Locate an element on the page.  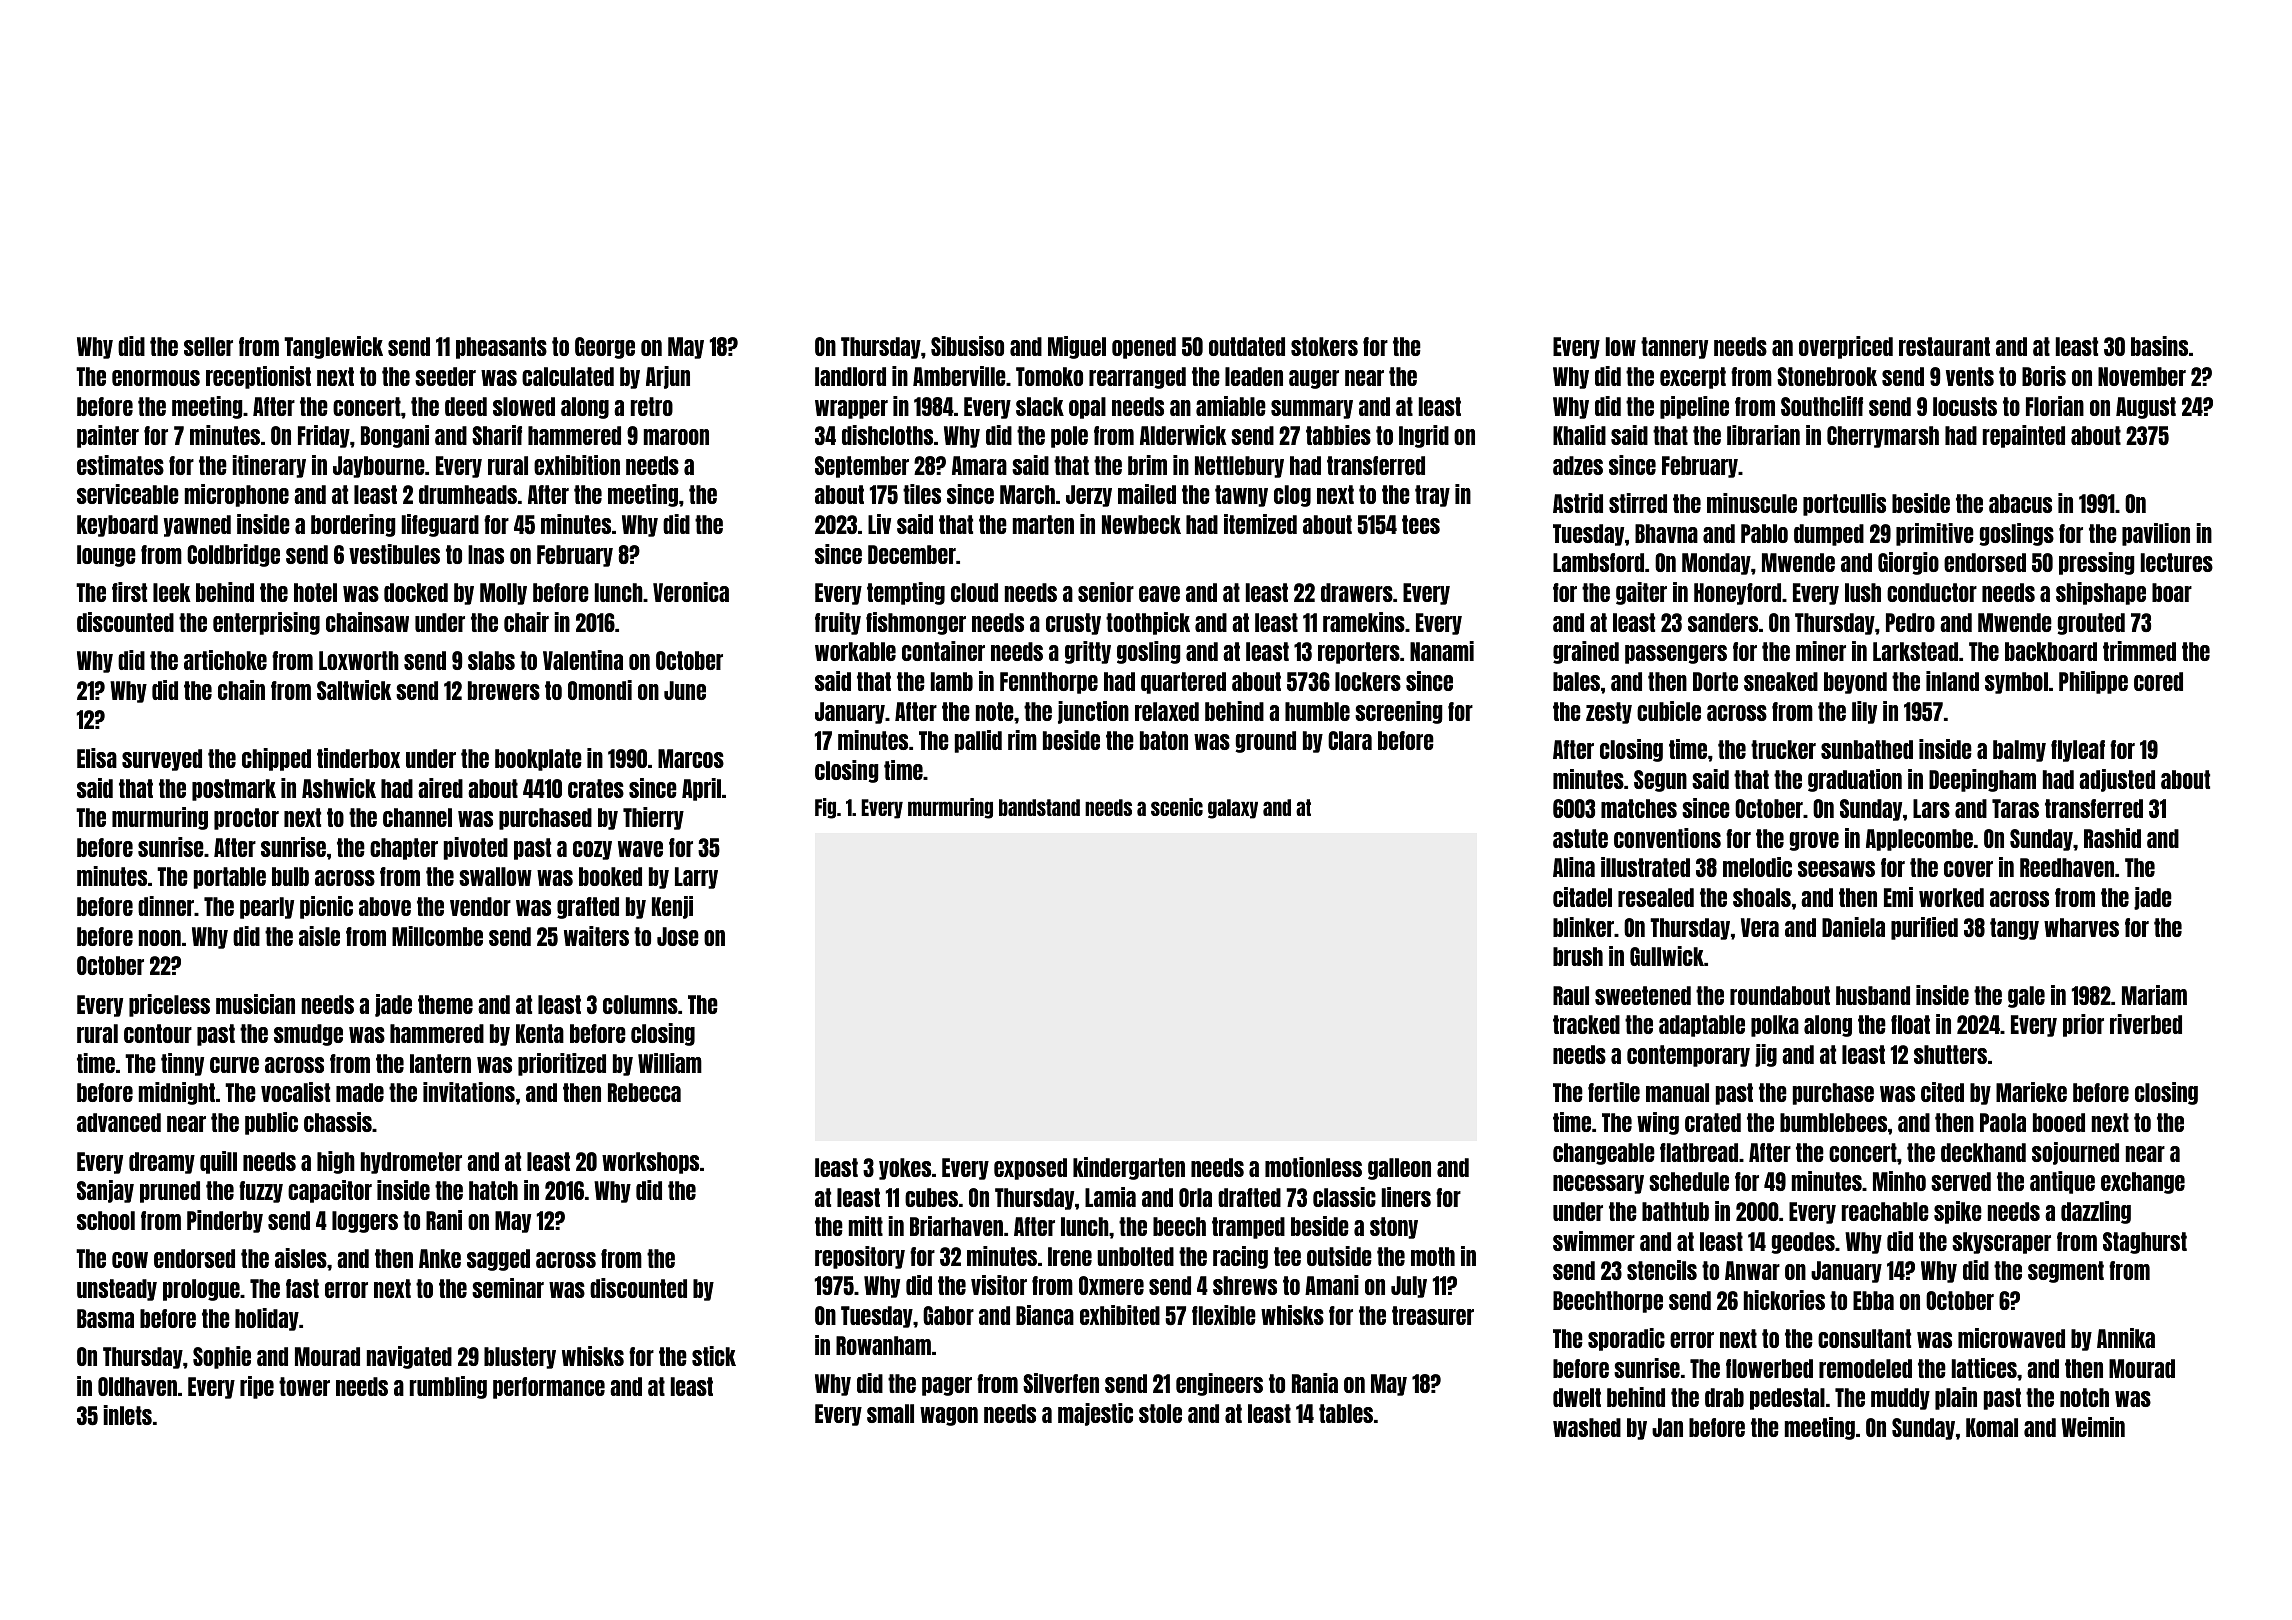
grouted is located at coordinates (2091, 624).
